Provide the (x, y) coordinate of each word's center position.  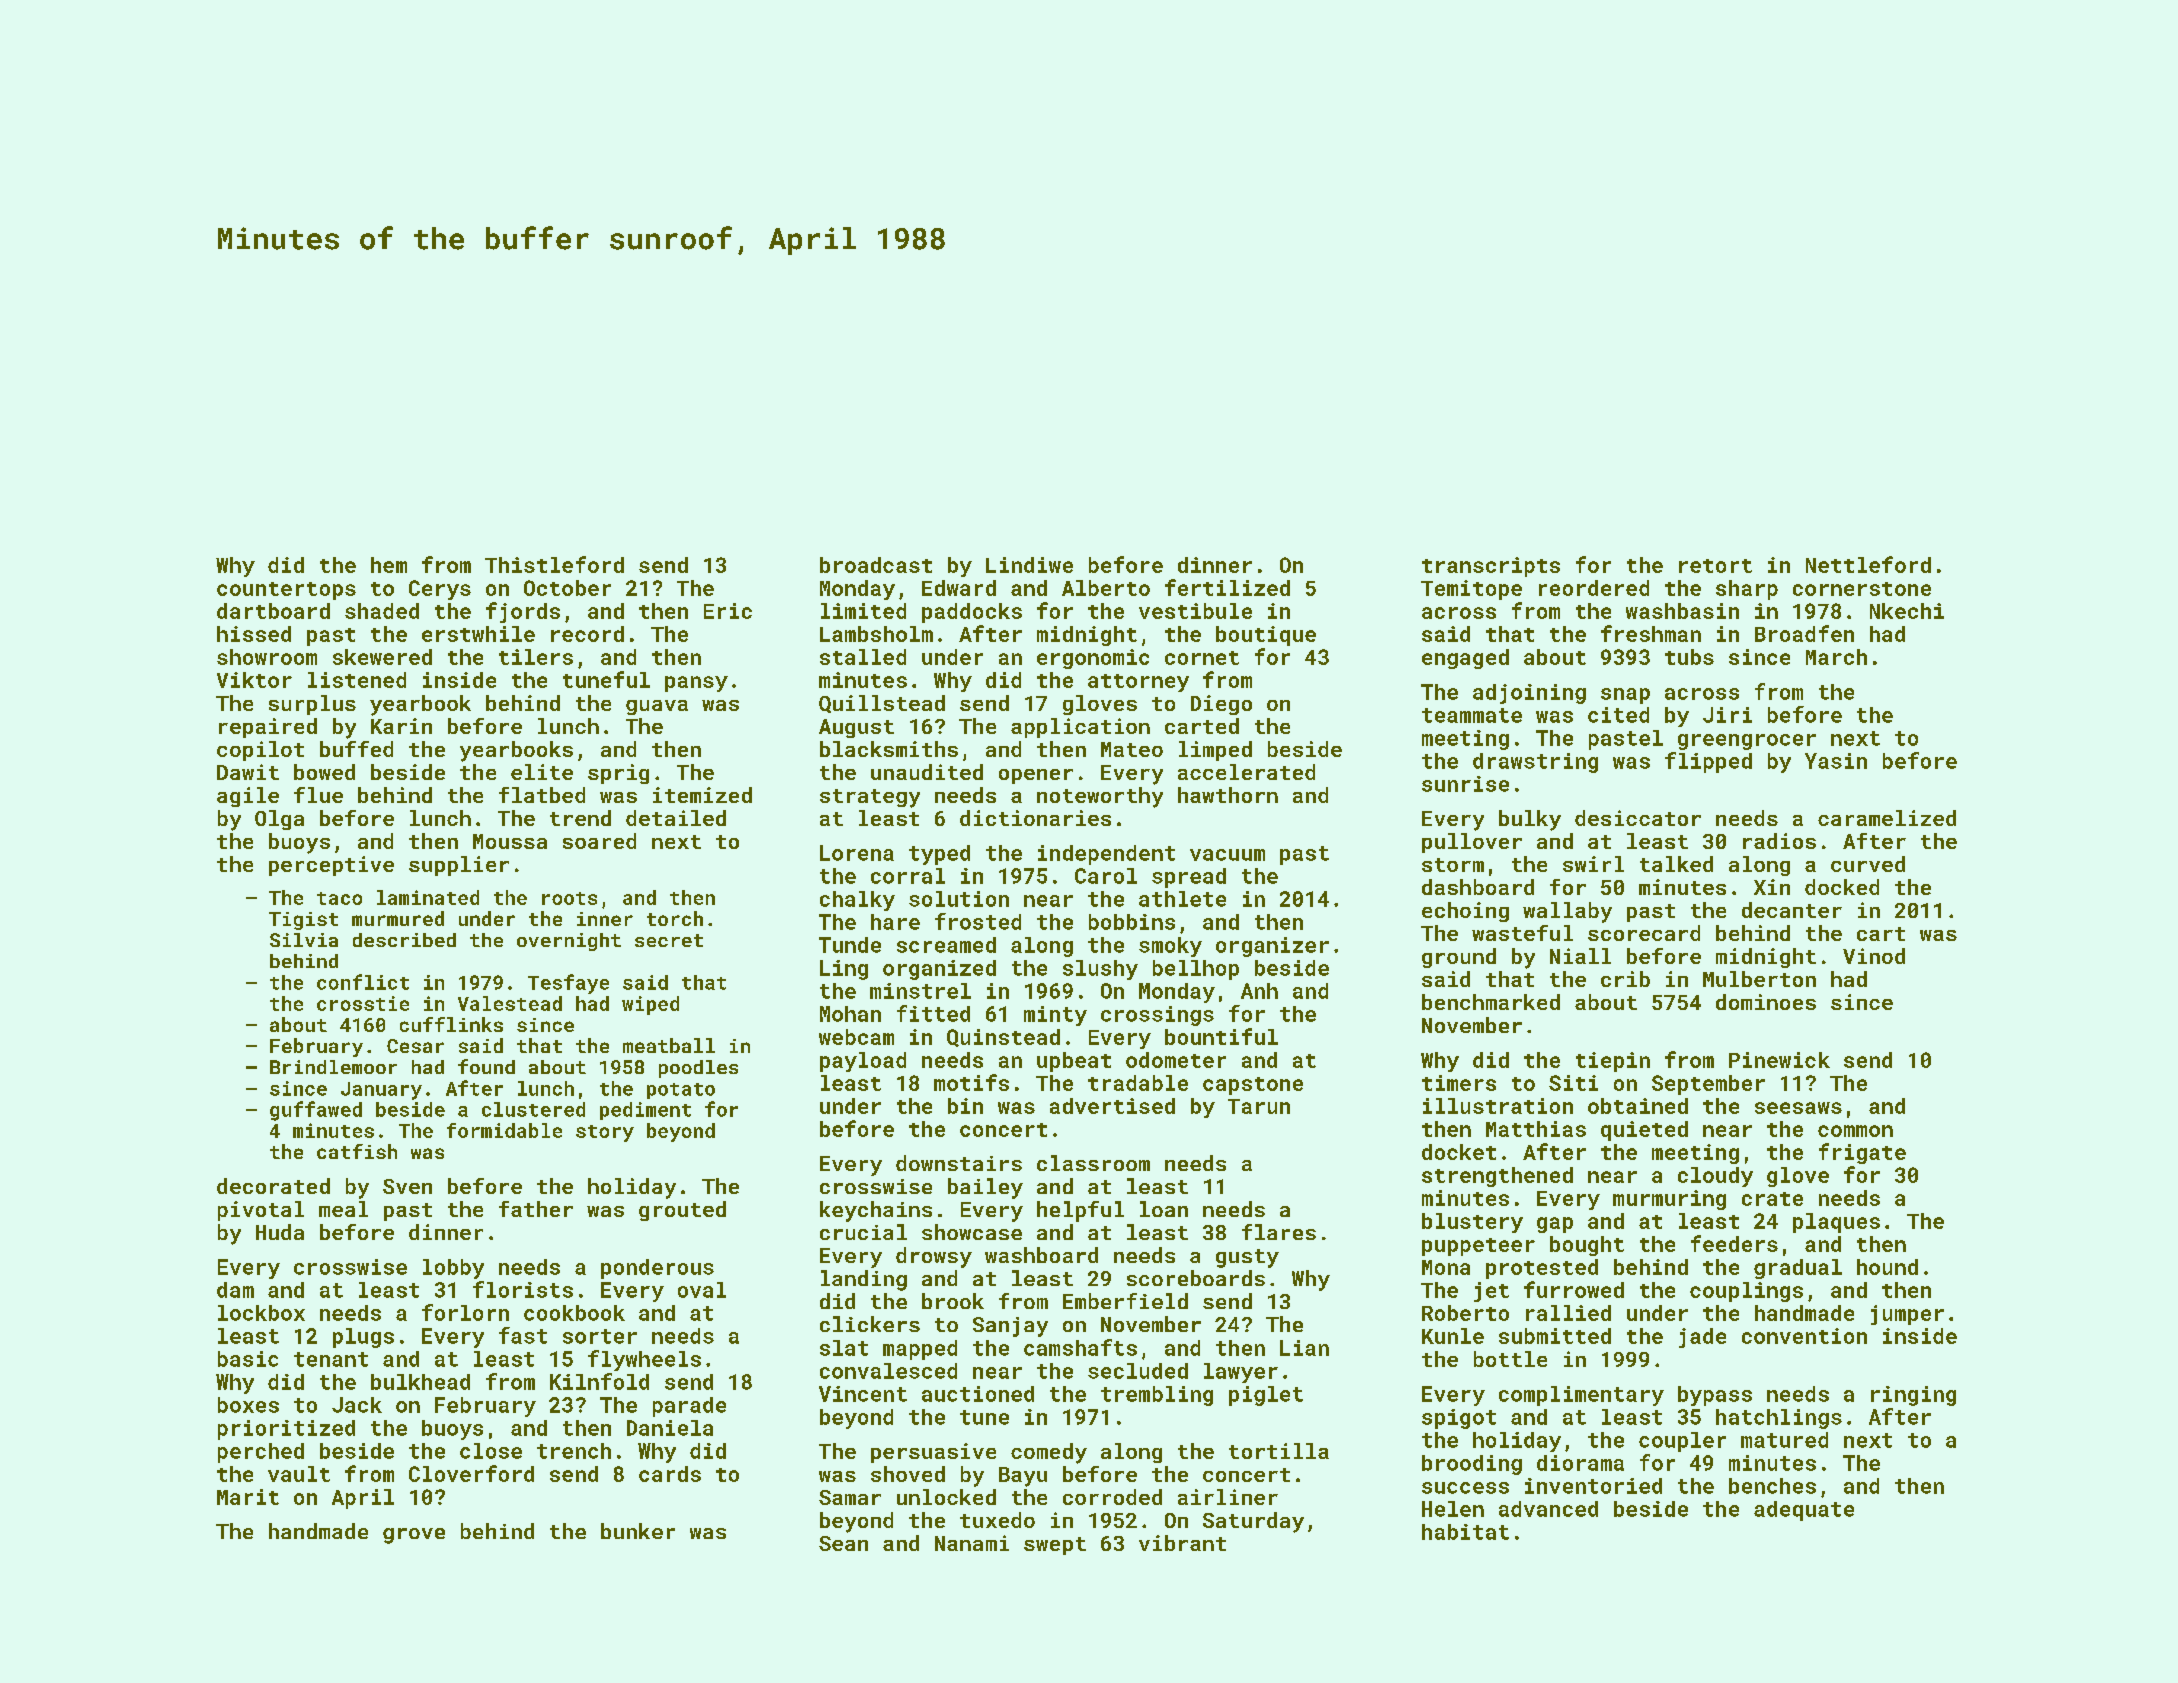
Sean (843, 1543)
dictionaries (1035, 818)
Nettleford (1868, 564)
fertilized (1227, 587)
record (587, 634)
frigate (1862, 1153)
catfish (357, 1151)
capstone (1253, 1086)
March (1836, 657)
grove (414, 1536)
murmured (398, 918)
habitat (1465, 1532)
